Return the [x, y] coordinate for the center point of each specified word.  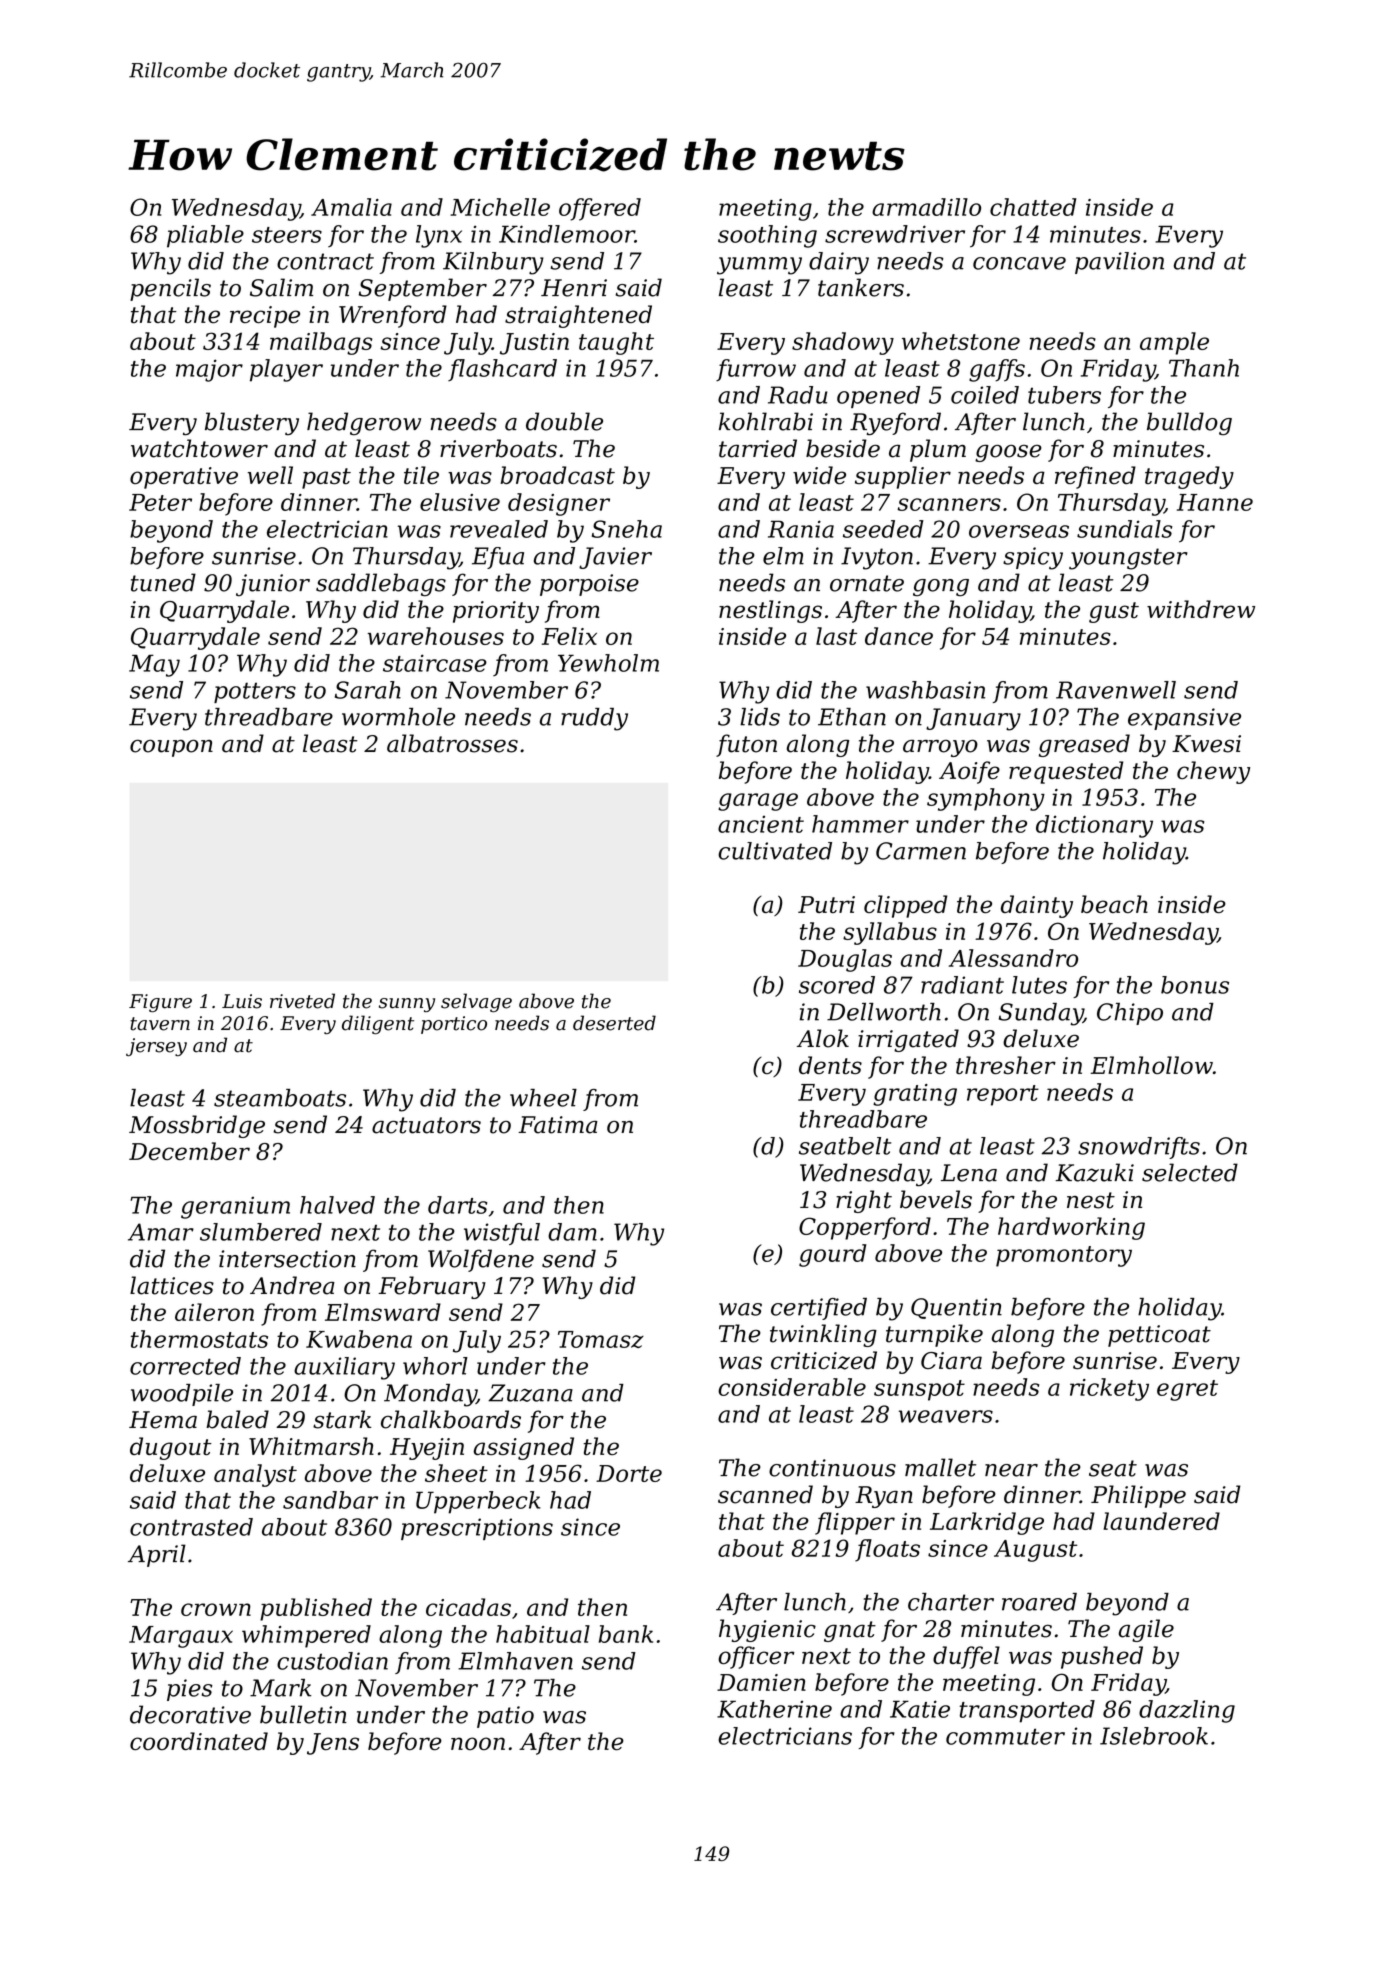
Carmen [921, 851]
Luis [242, 1001]
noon [478, 1743]
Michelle [500, 207]
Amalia [351, 207]
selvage [476, 1003]
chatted [1033, 207]
